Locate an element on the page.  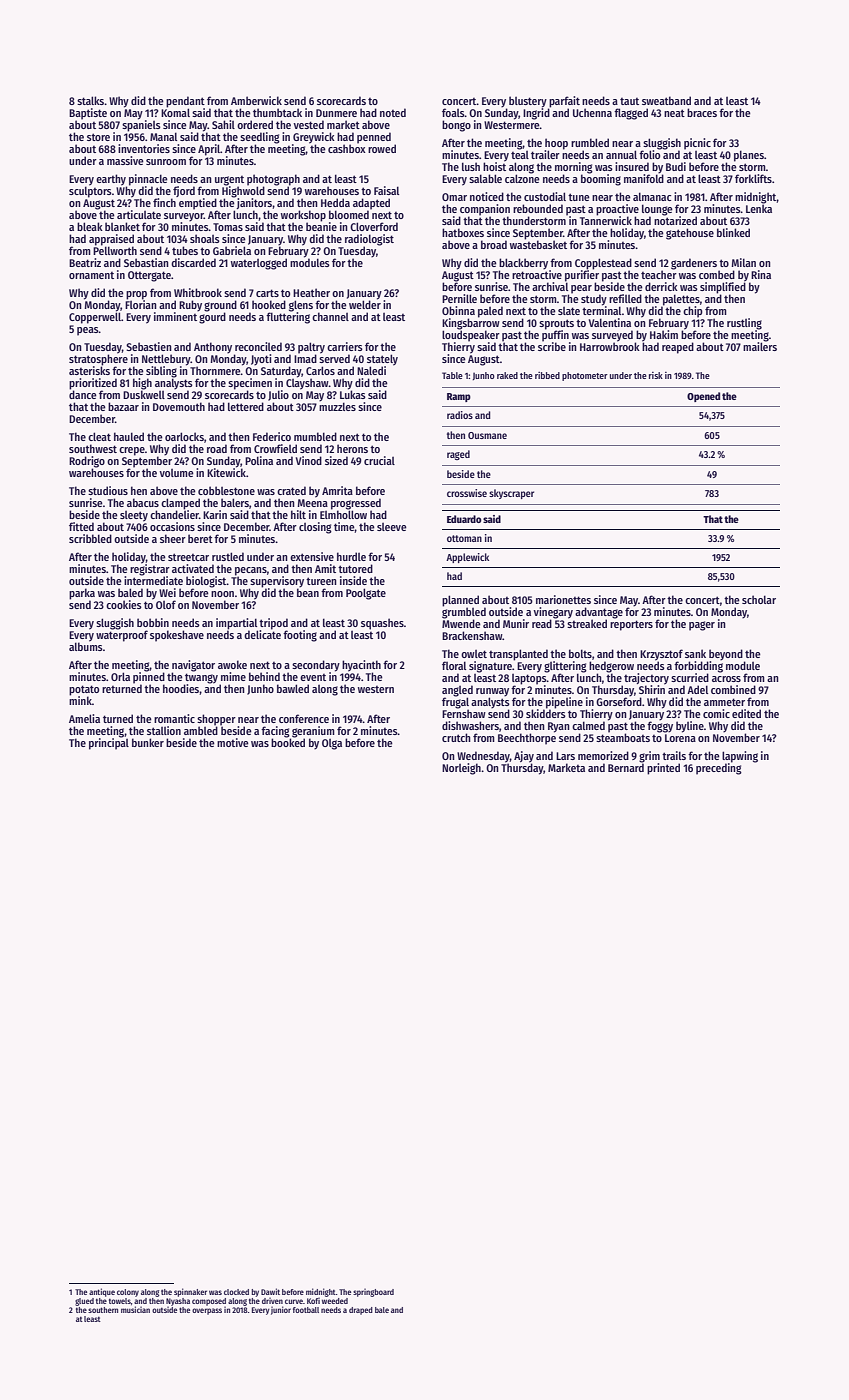
printed is located at coordinates (663, 769).
